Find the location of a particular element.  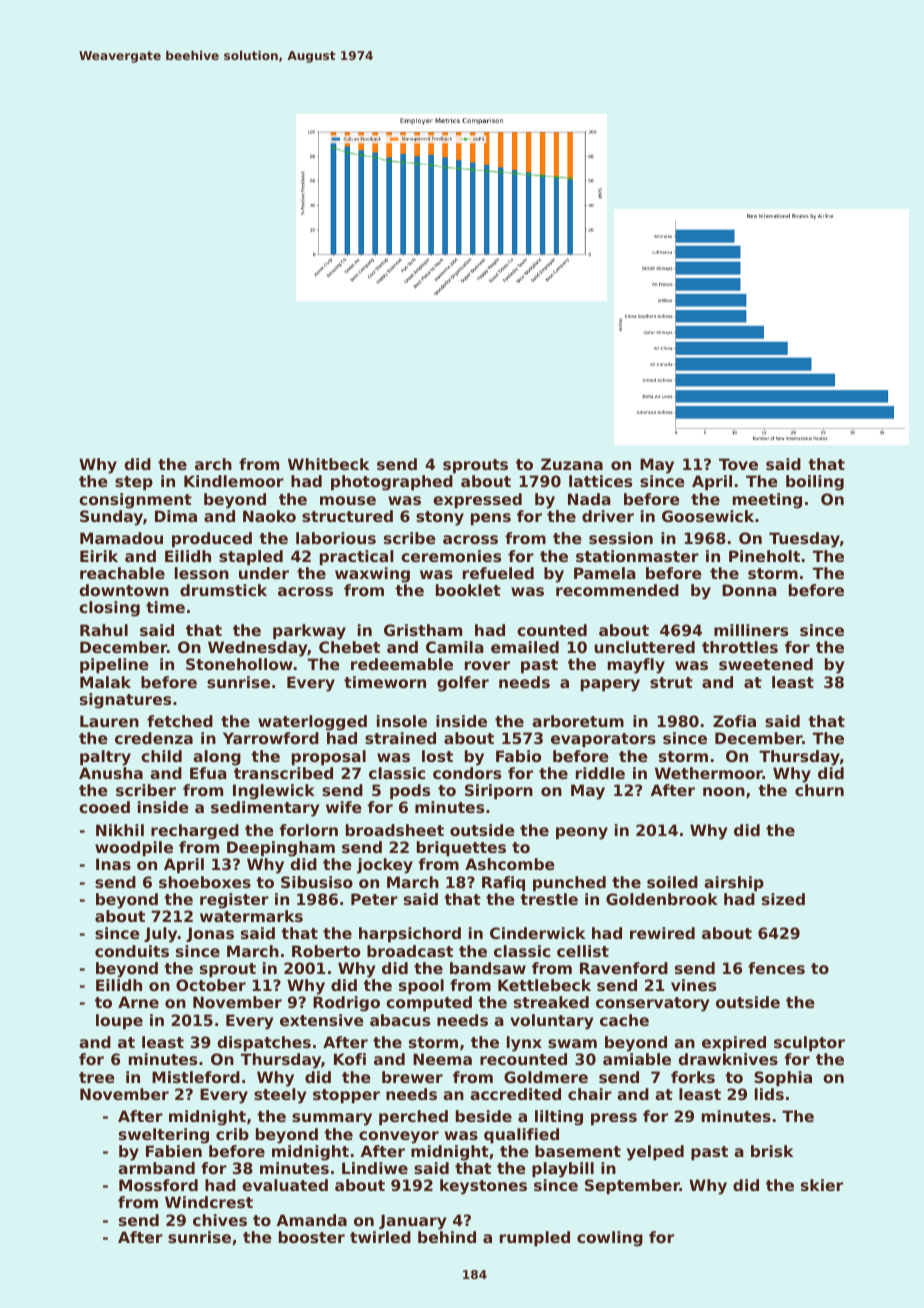

riddle is located at coordinates (600, 773).
